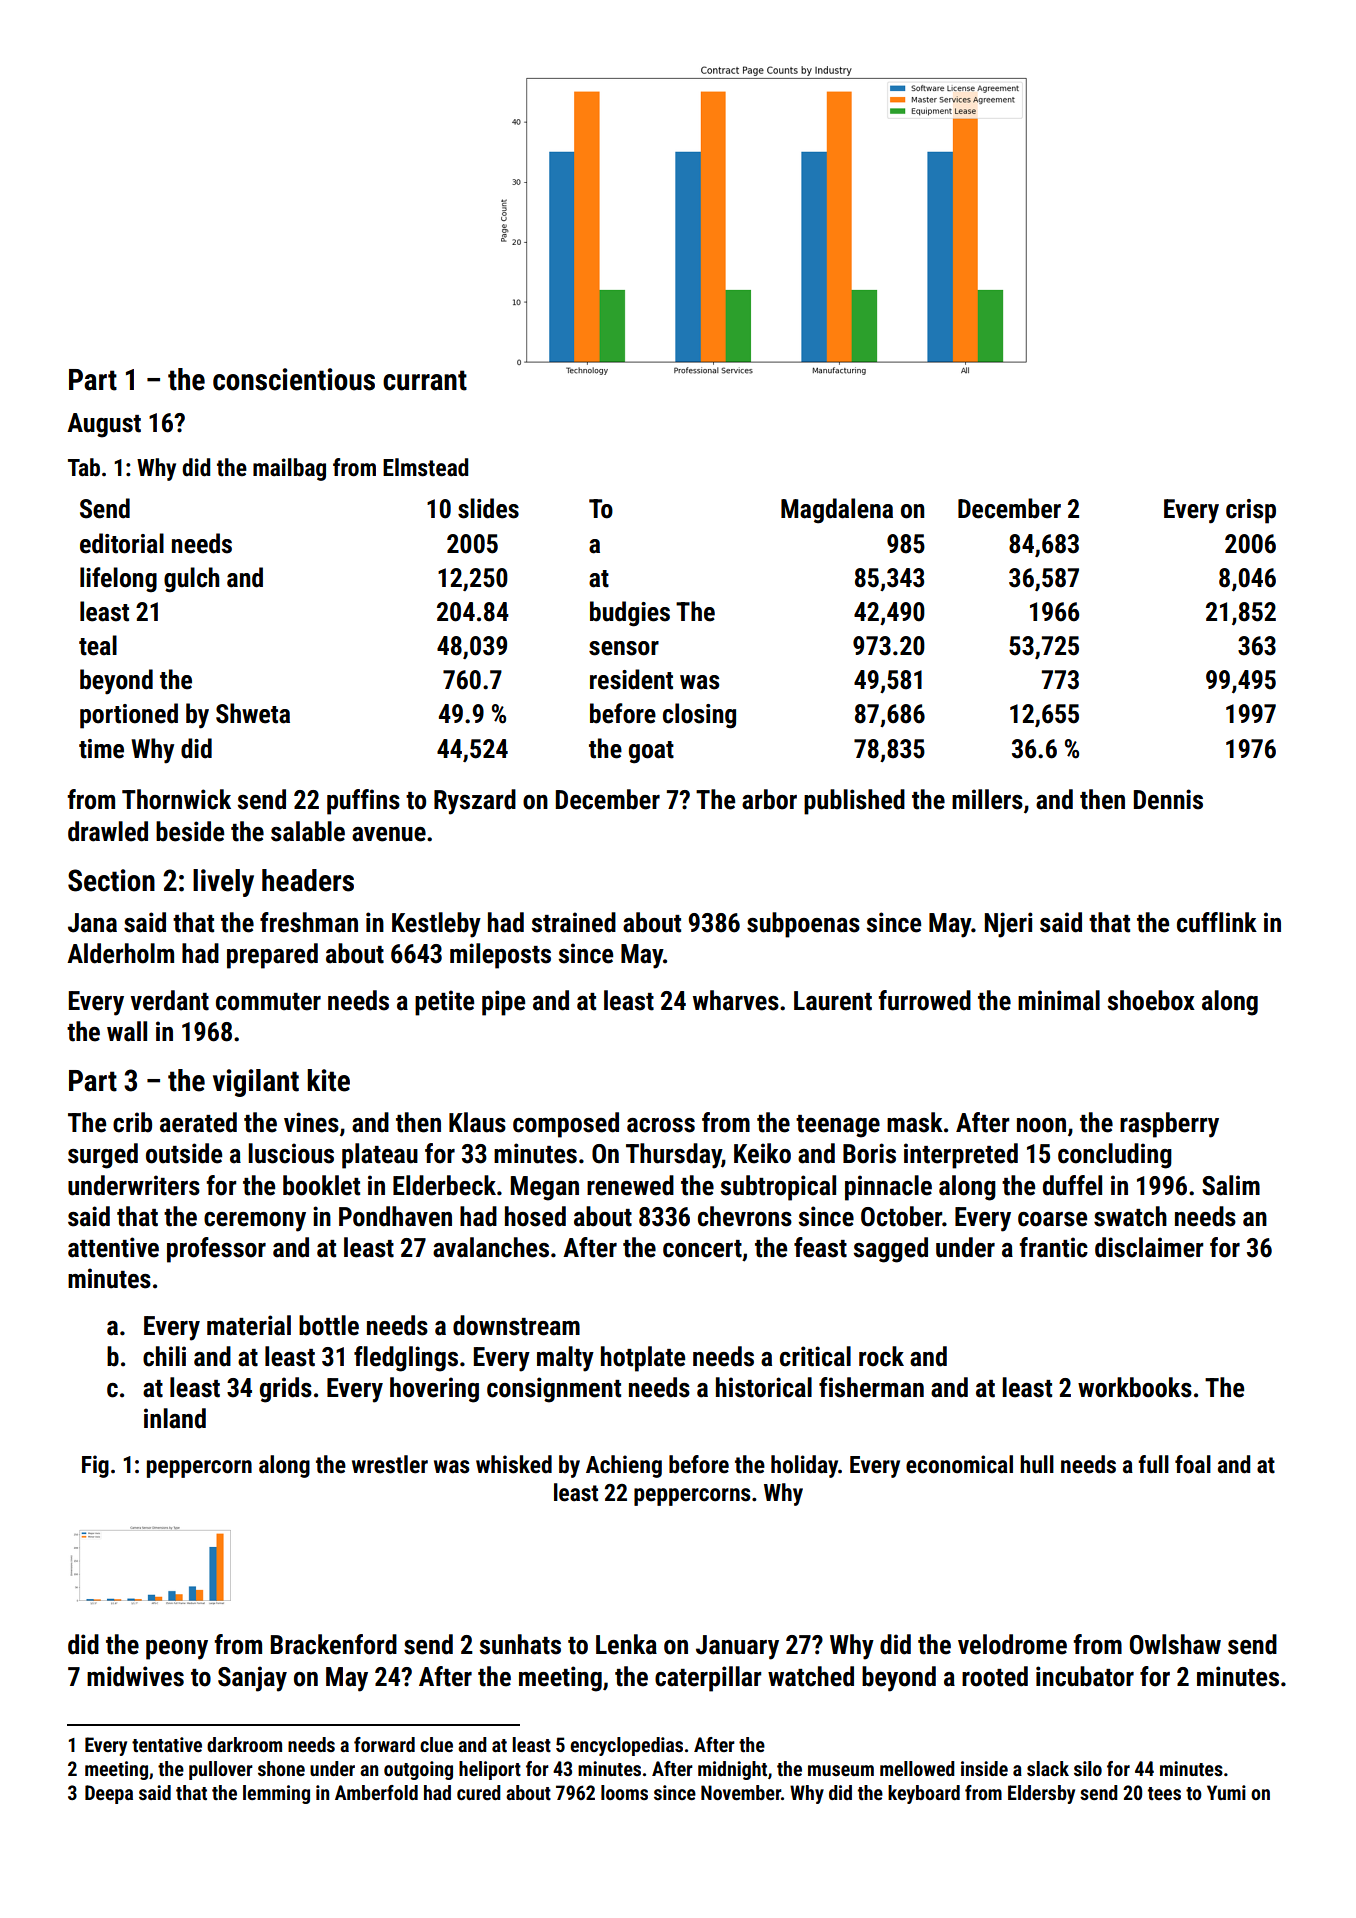 The width and height of the screenshot is (1356, 1918). Describe the element at coordinates (624, 1792) in the screenshot. I see `looms` at that location.
